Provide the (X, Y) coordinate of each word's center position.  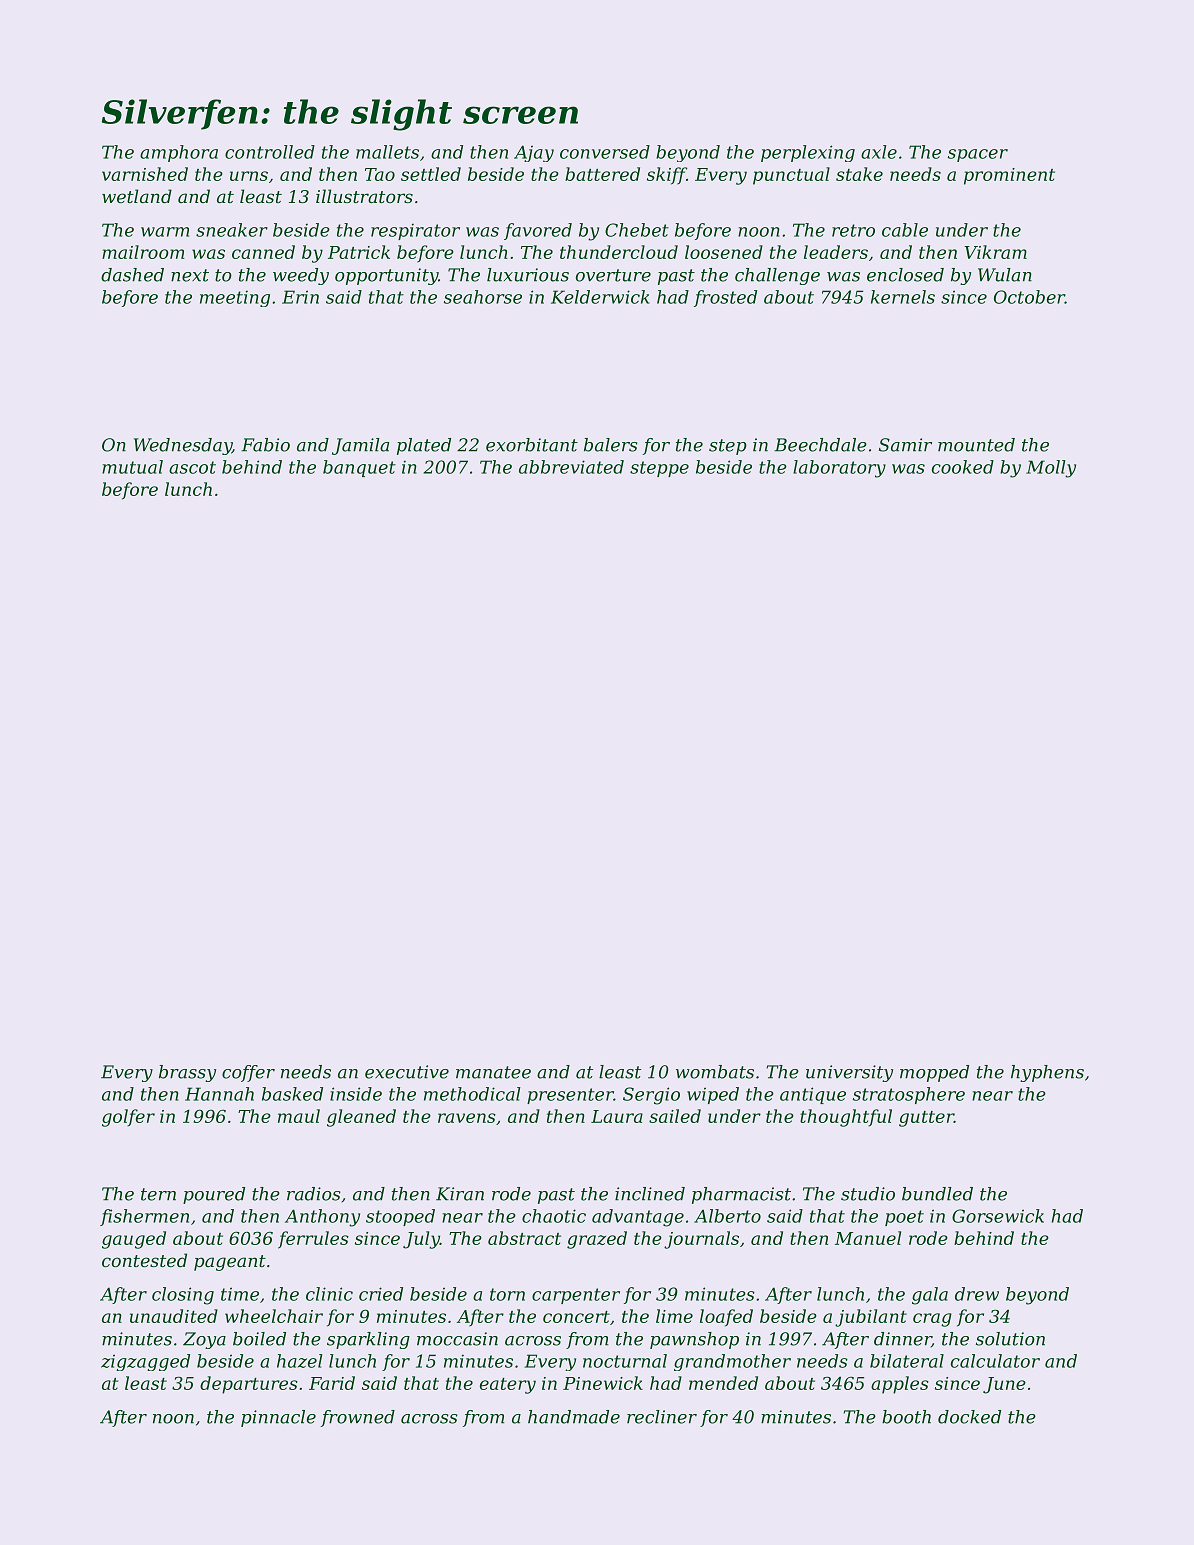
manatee (493, 1072)
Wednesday (183, 446)
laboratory (839, 469)
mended (723, 1383)
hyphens (1047, 1073)
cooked (963, 467)
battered (602, 174)
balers (610, 445)
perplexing (808, 153)
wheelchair (274, 1316)
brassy (187, 1073)
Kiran (460, 1194)
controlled (270, 152)
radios (313, 1194)
